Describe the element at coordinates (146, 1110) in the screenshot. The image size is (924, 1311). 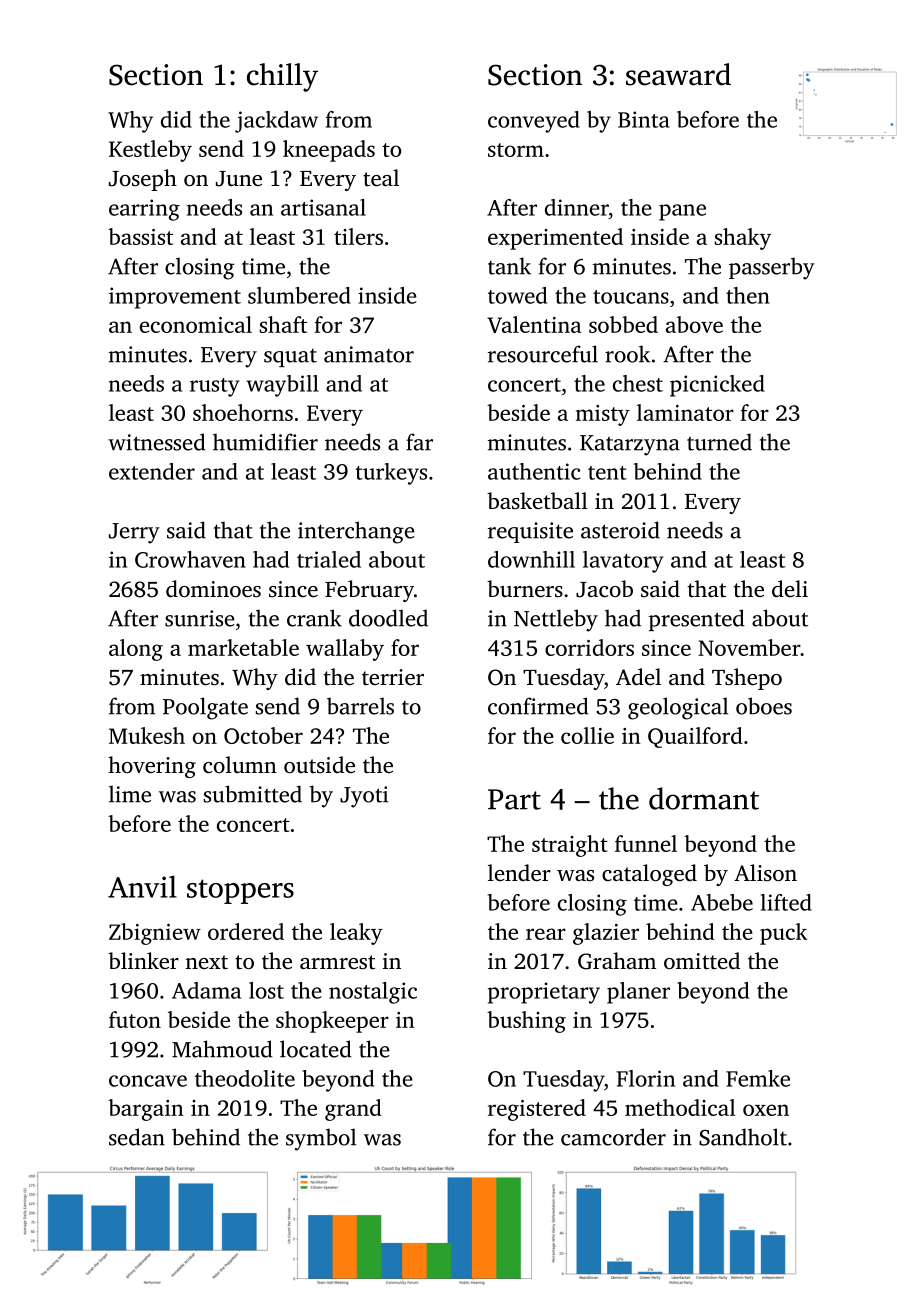
I see `bargain` at that location.
